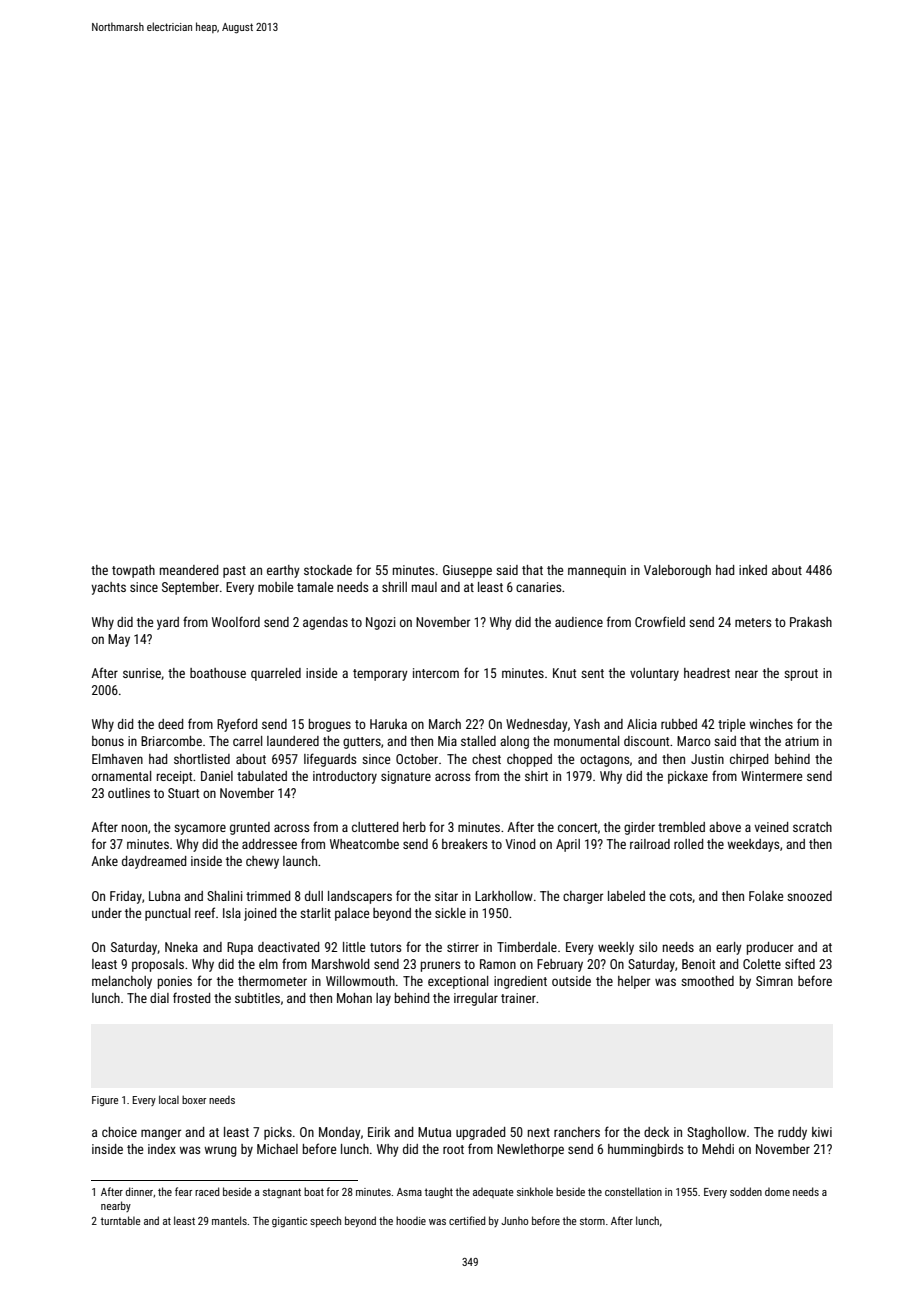  What do you see at coordinates (514, 1220) in the page?
I see `Junho` at bounding box center [514, 1220].
